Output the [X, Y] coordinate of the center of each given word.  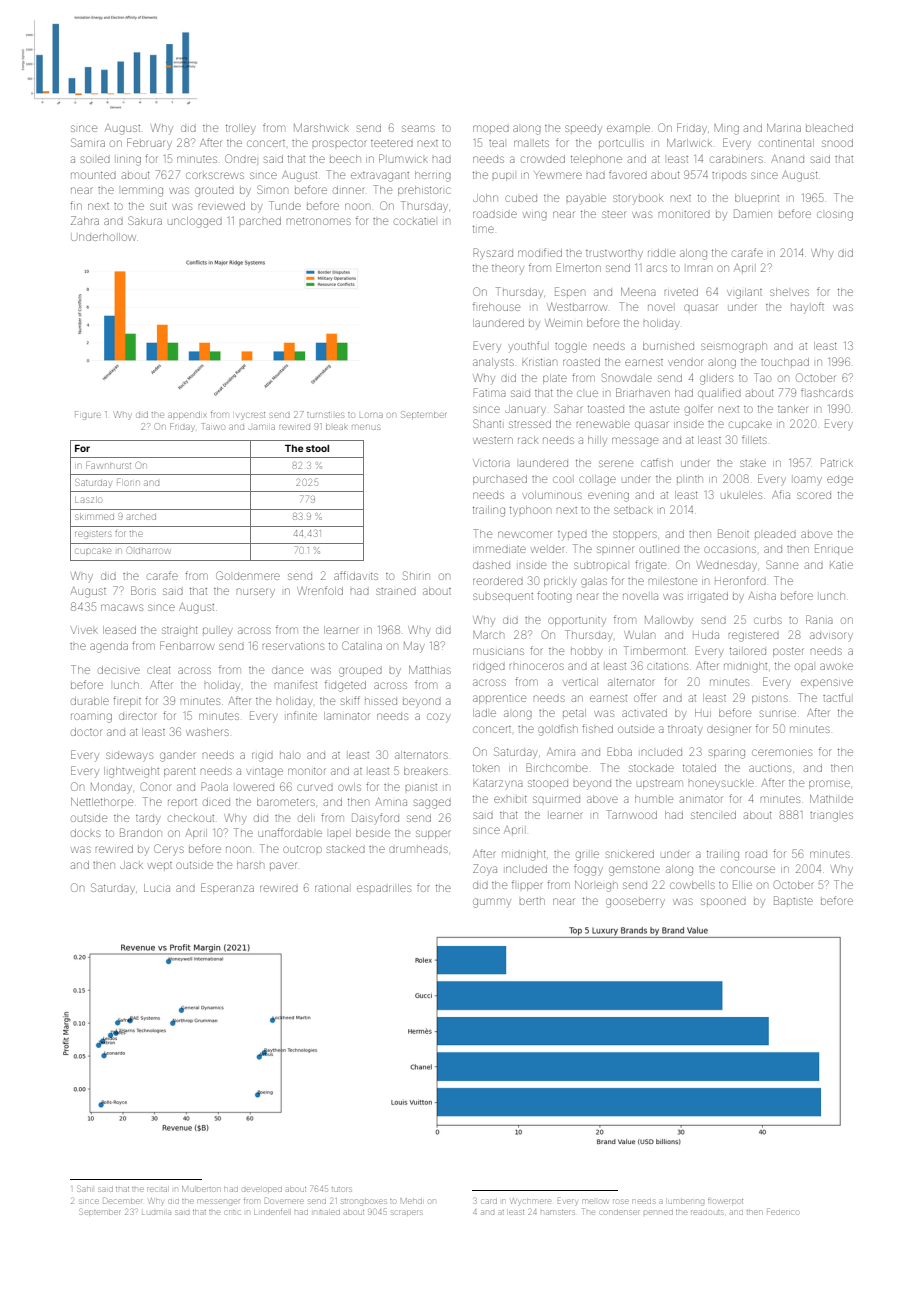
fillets [754, 439]
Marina [784, 128]
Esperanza [227, 888]
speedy [583, 128]
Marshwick [321, 128]
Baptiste [793, 900]
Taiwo [213, 426]
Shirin [416, 575]
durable [90, 701]
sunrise [778, 713]
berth [532, 901]
